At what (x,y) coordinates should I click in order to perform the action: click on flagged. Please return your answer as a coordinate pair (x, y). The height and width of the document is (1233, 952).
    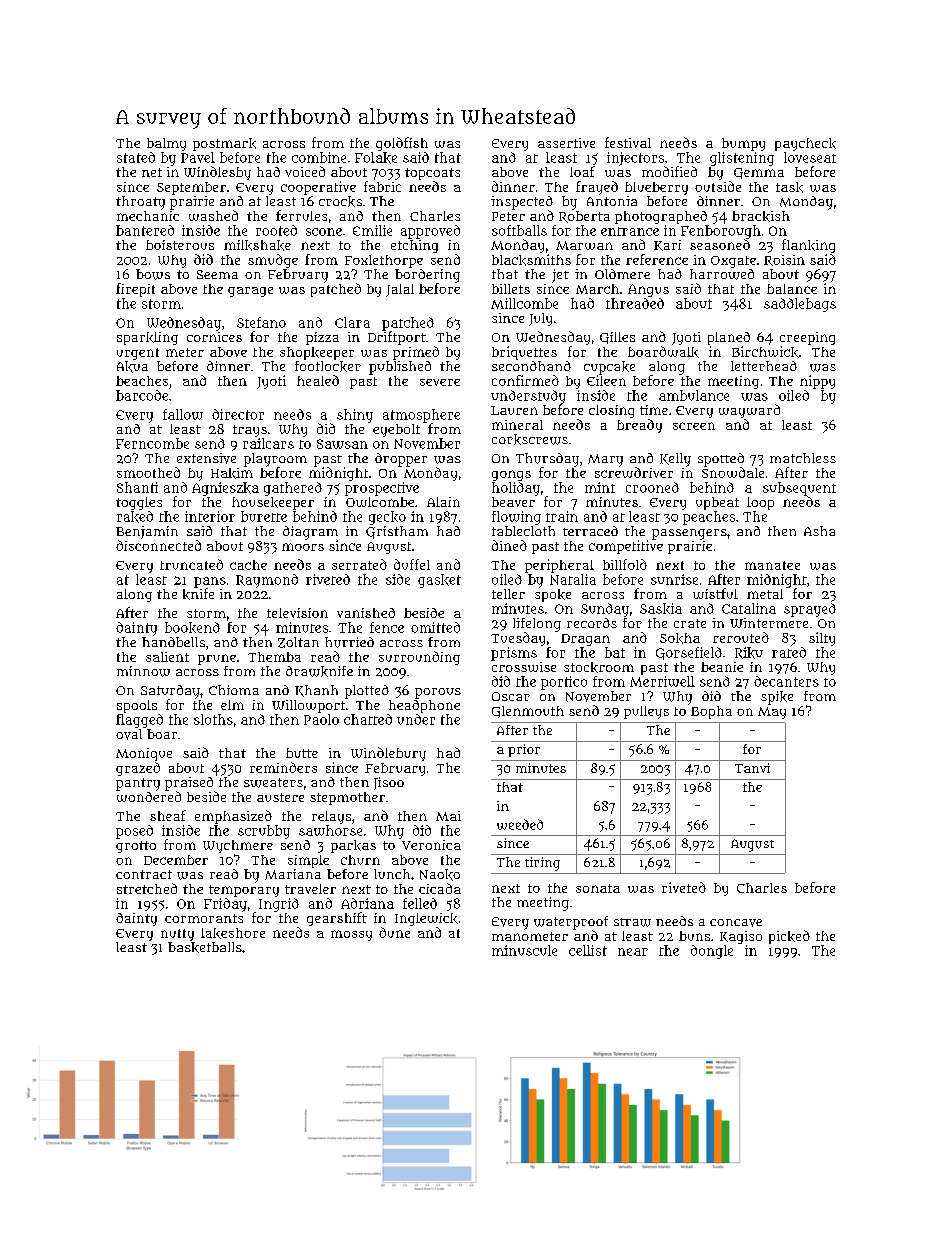
    Looking at the image, I should click on (139, 721).
